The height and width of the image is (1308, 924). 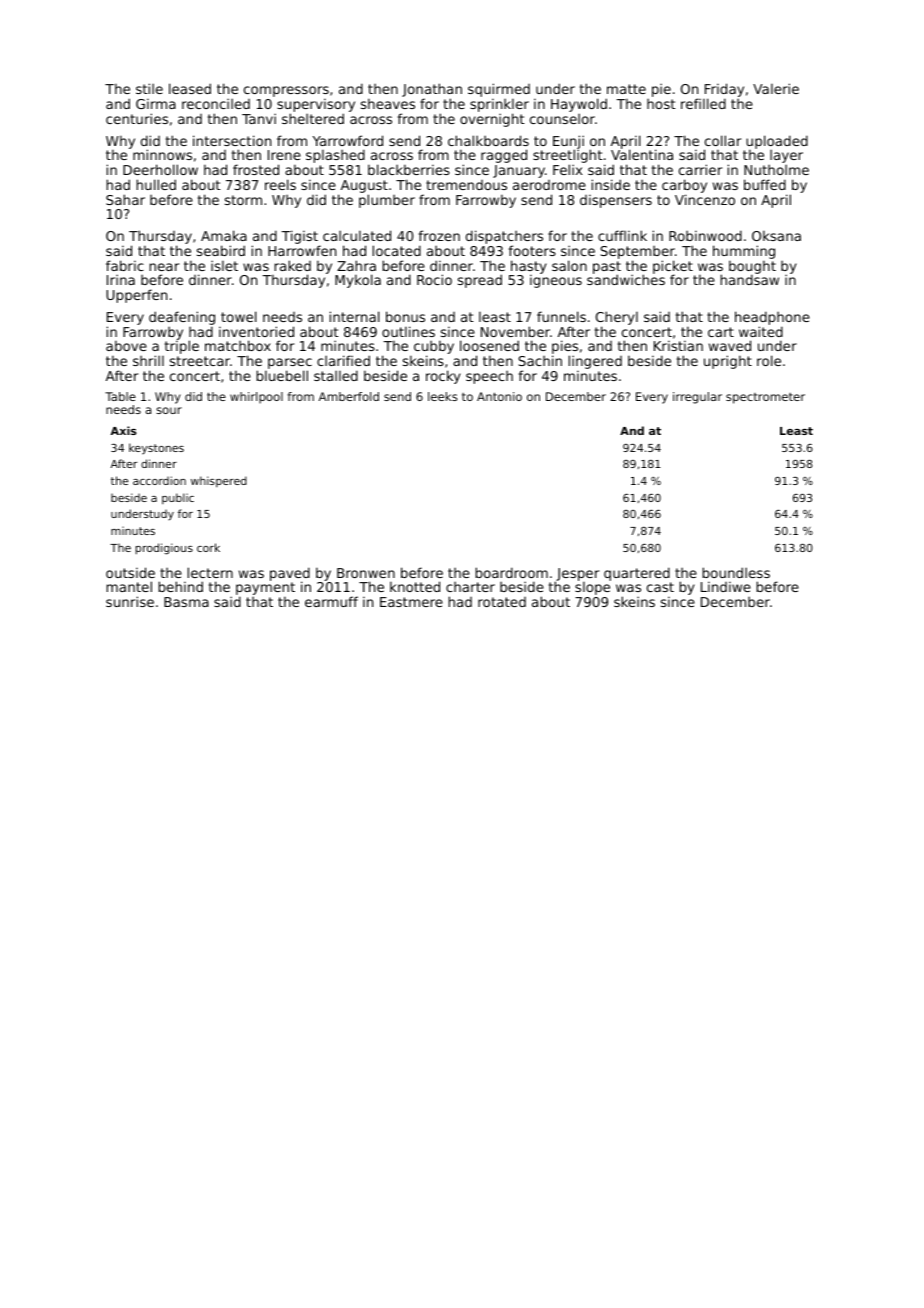 I want to click on intersection, so click(x=232, y=140).
